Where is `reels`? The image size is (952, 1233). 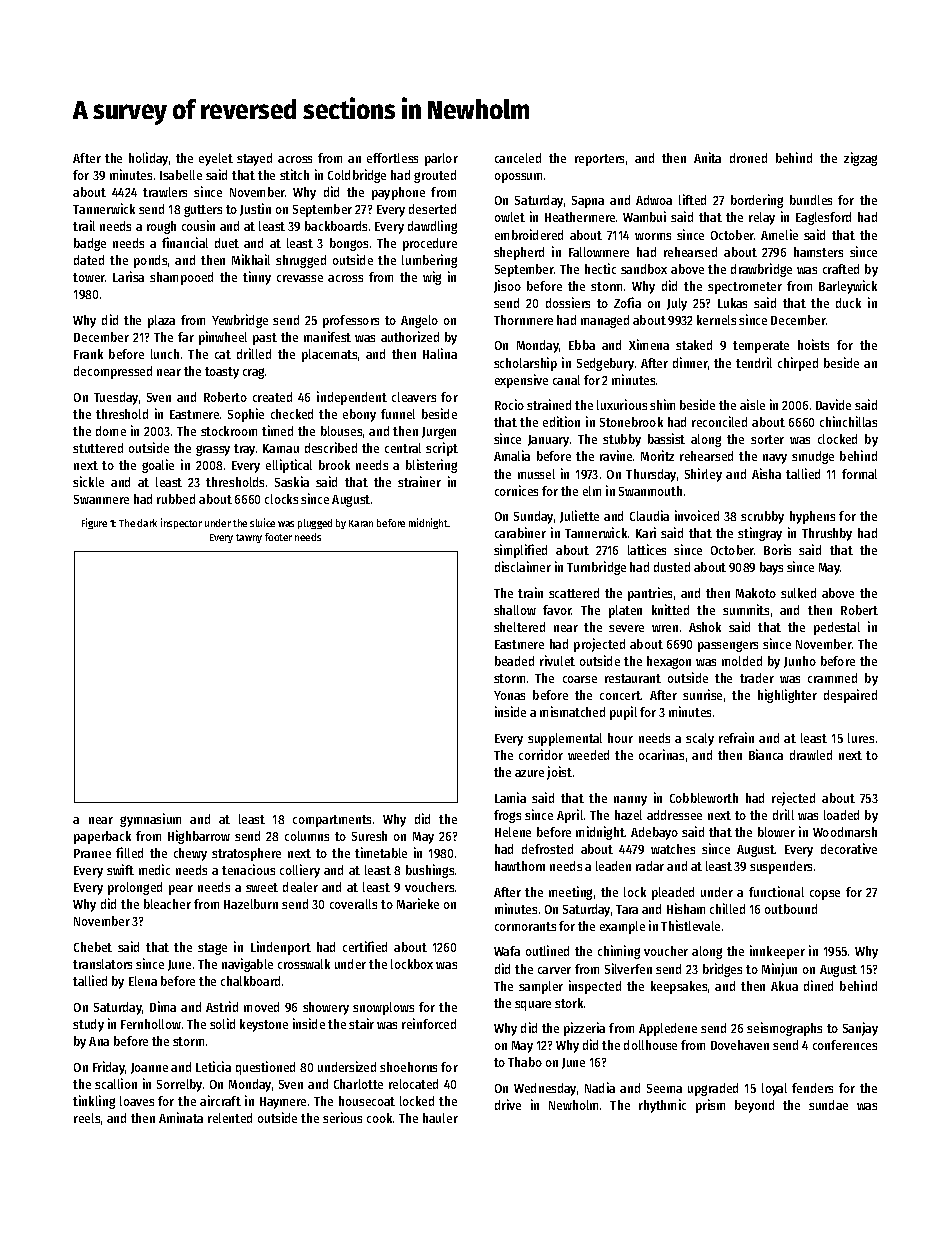 reels is located at coordinates (87, 1118).
